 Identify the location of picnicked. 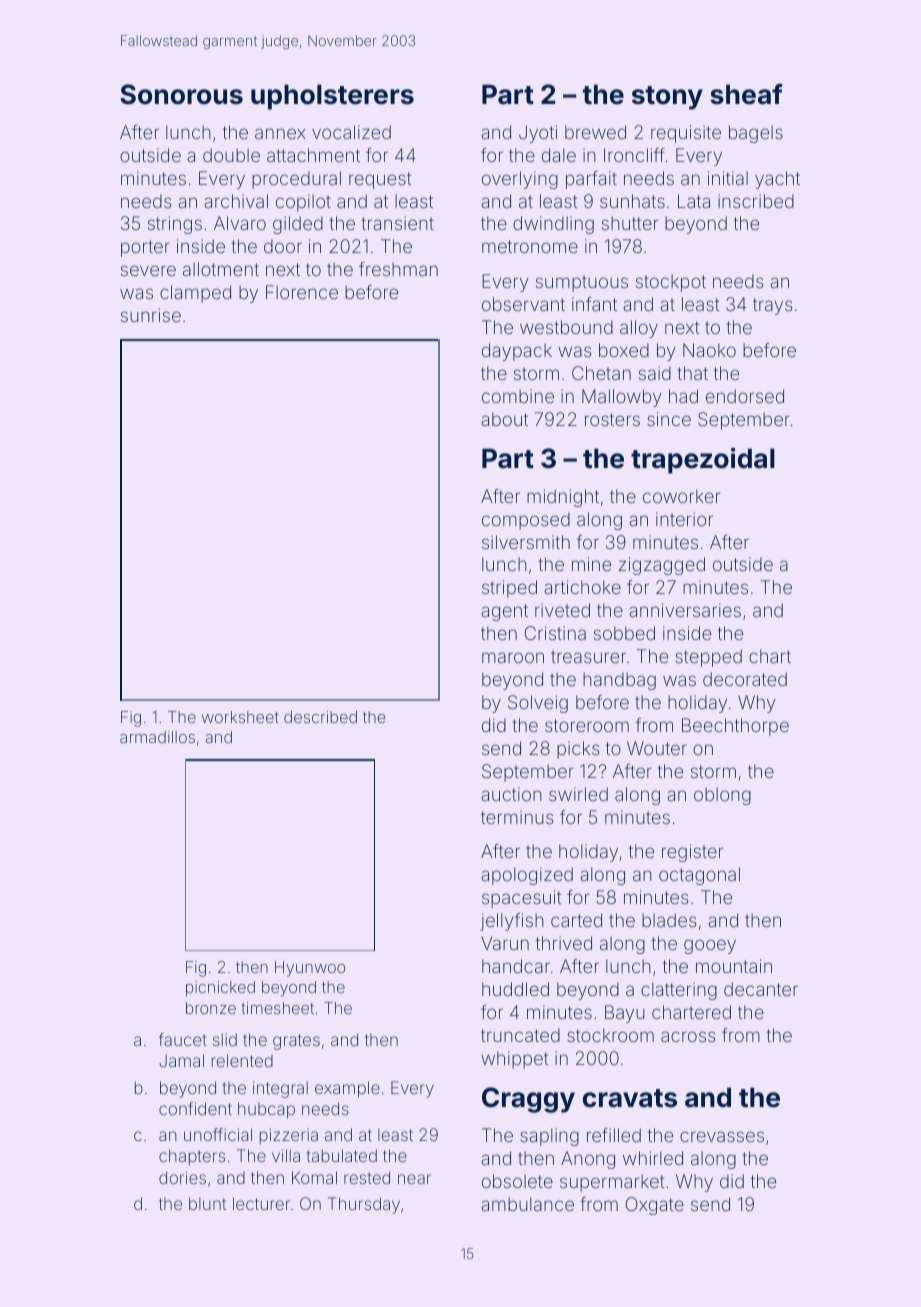
(220, 989).
